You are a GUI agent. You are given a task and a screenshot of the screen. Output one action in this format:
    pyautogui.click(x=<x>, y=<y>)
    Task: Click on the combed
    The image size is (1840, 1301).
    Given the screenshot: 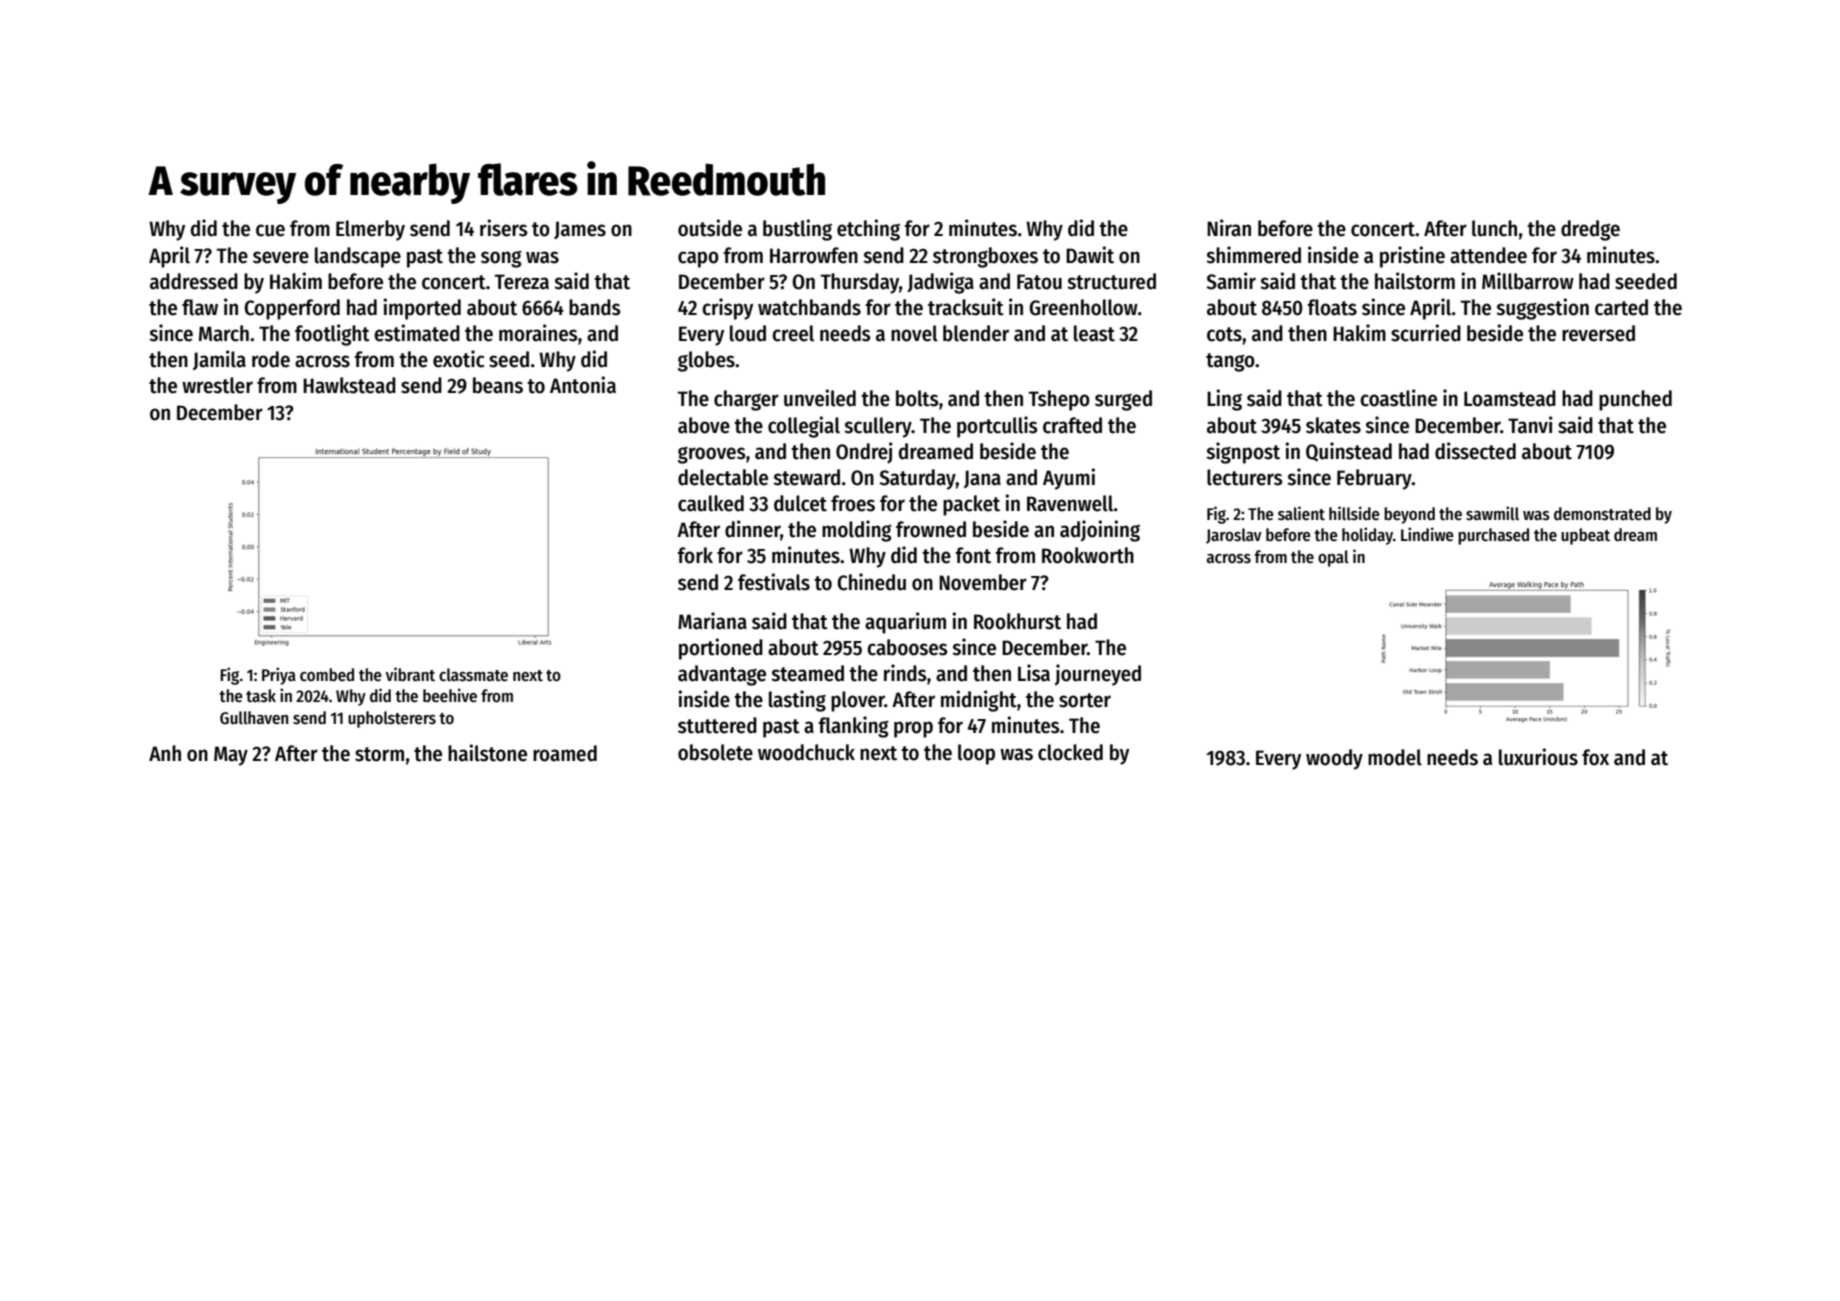 What is the action you would take?
    pyautogui.click(x=327, y=675)
